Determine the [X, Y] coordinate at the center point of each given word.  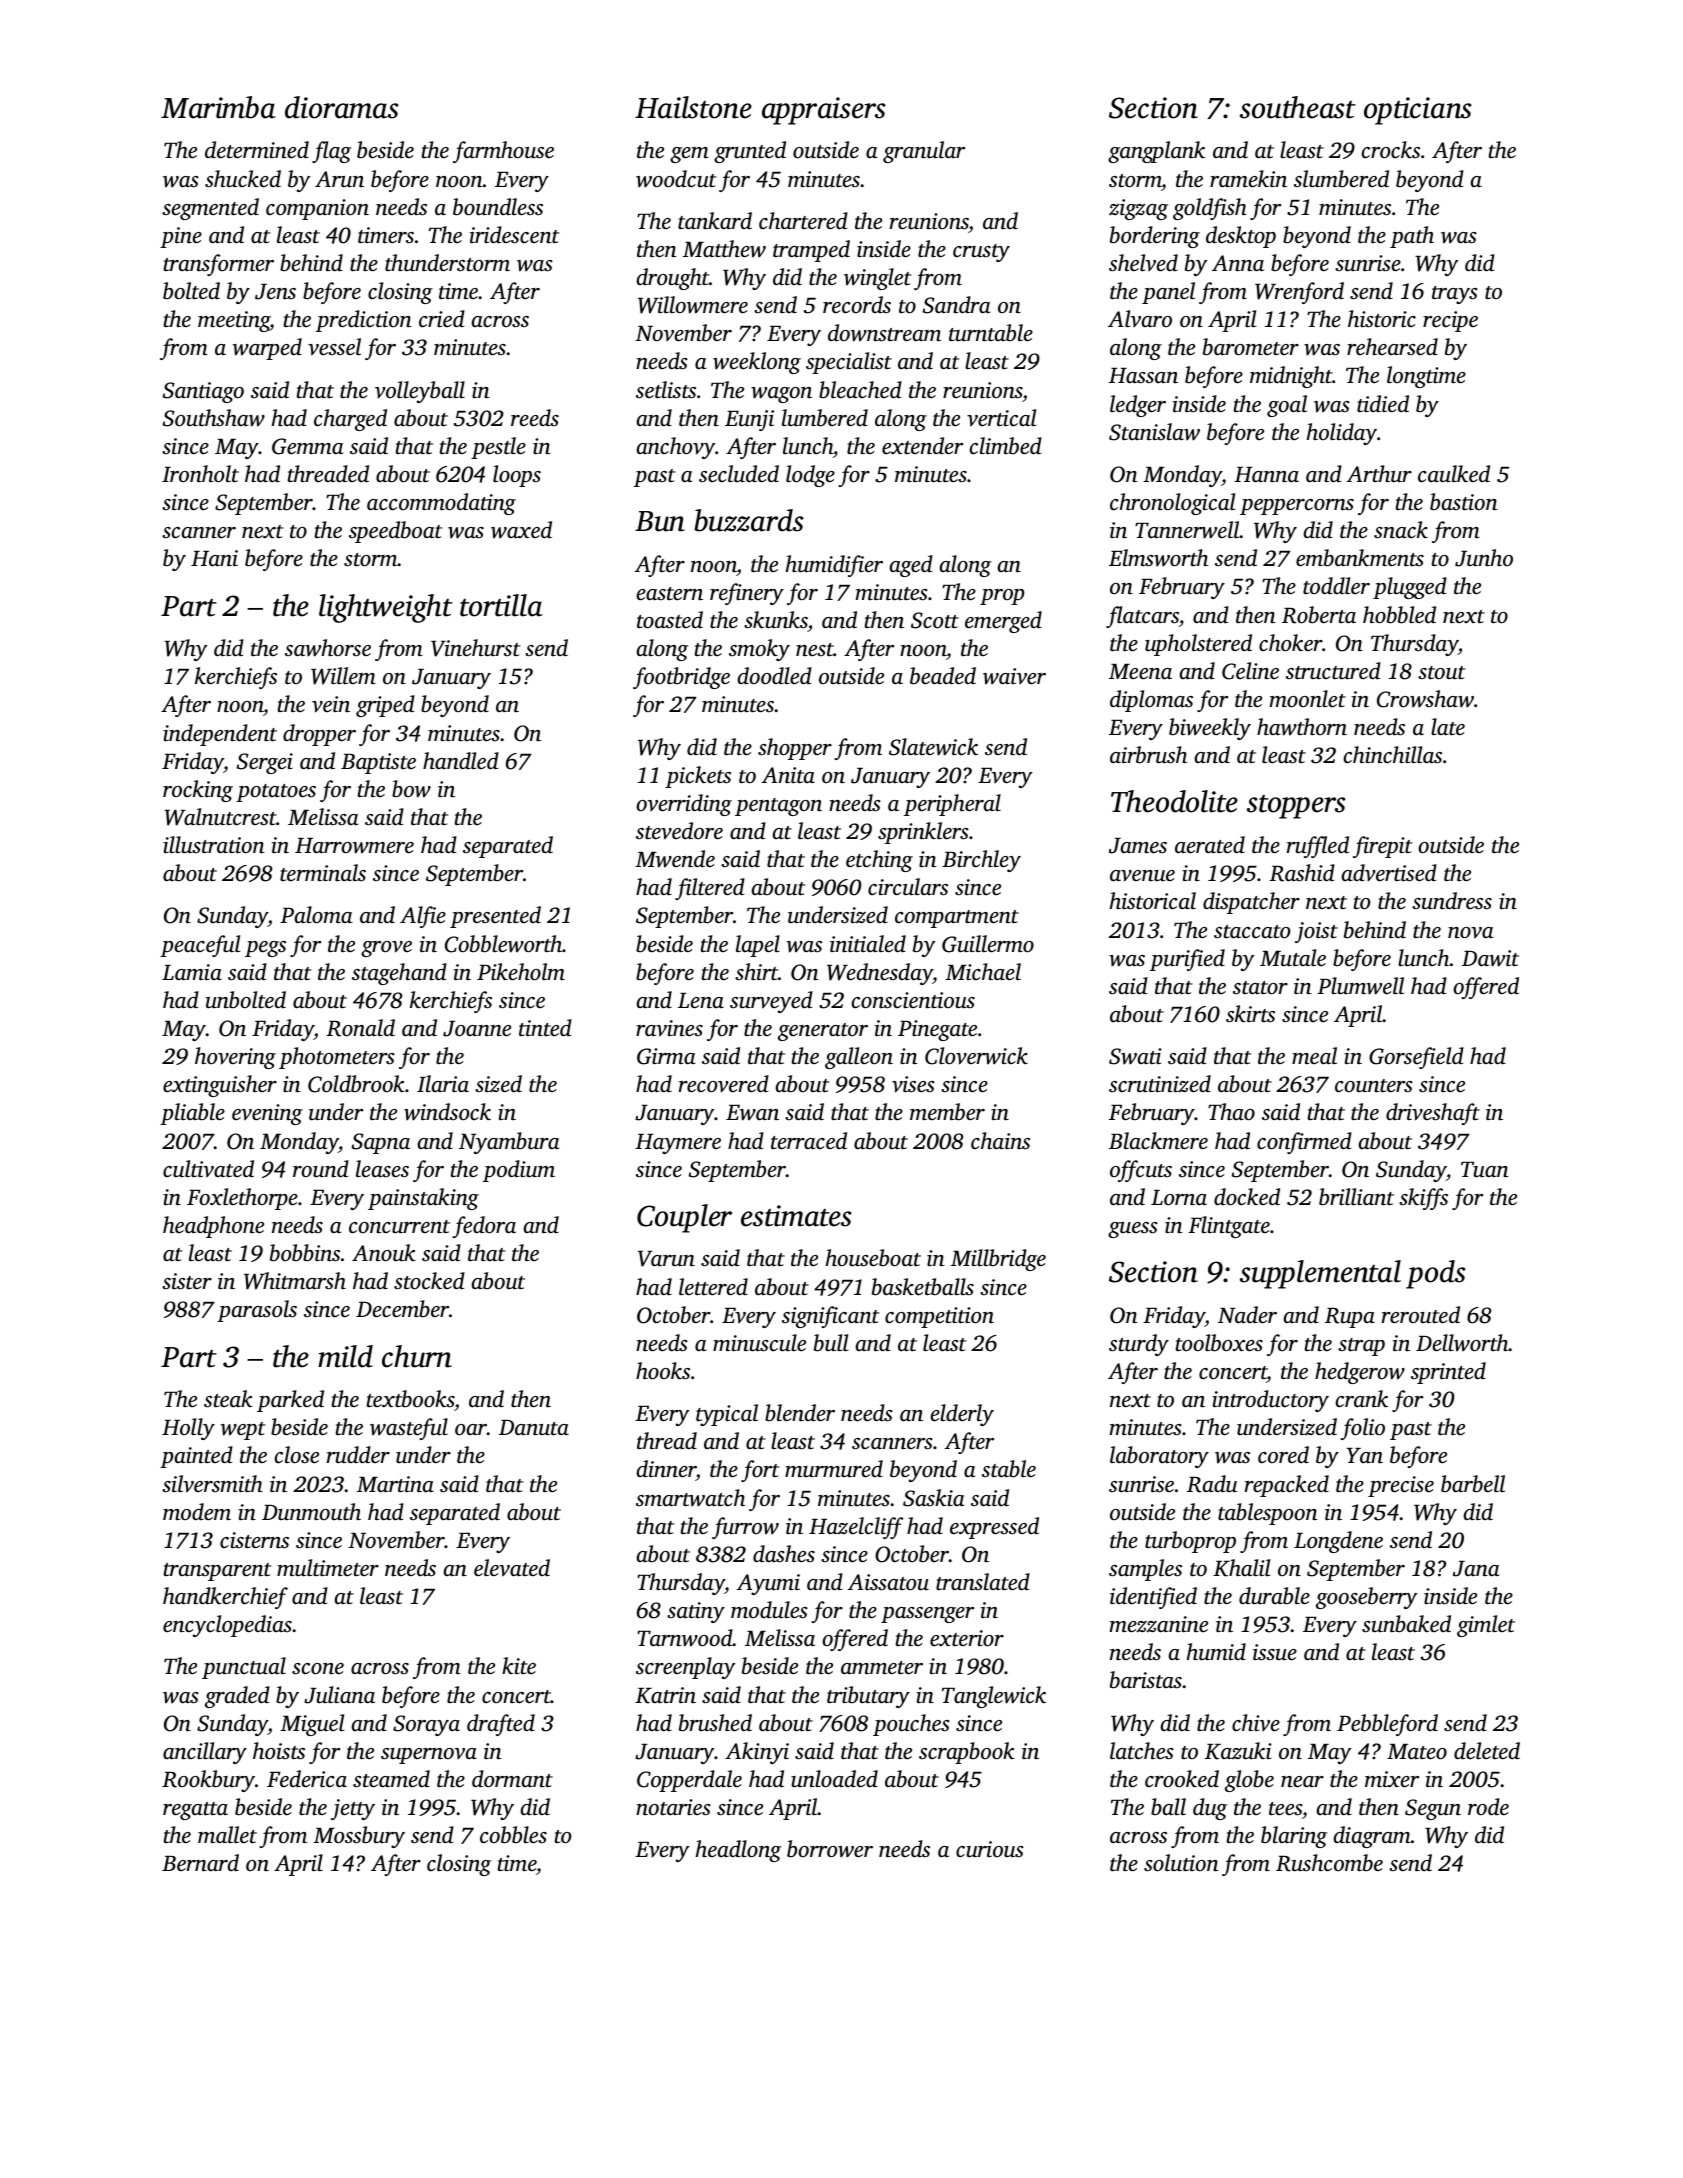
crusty [981, 253]
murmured [834, 1469]
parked [290, 1401]
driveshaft [1433, 1114]
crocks [1391, 150]
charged [350, 420]
